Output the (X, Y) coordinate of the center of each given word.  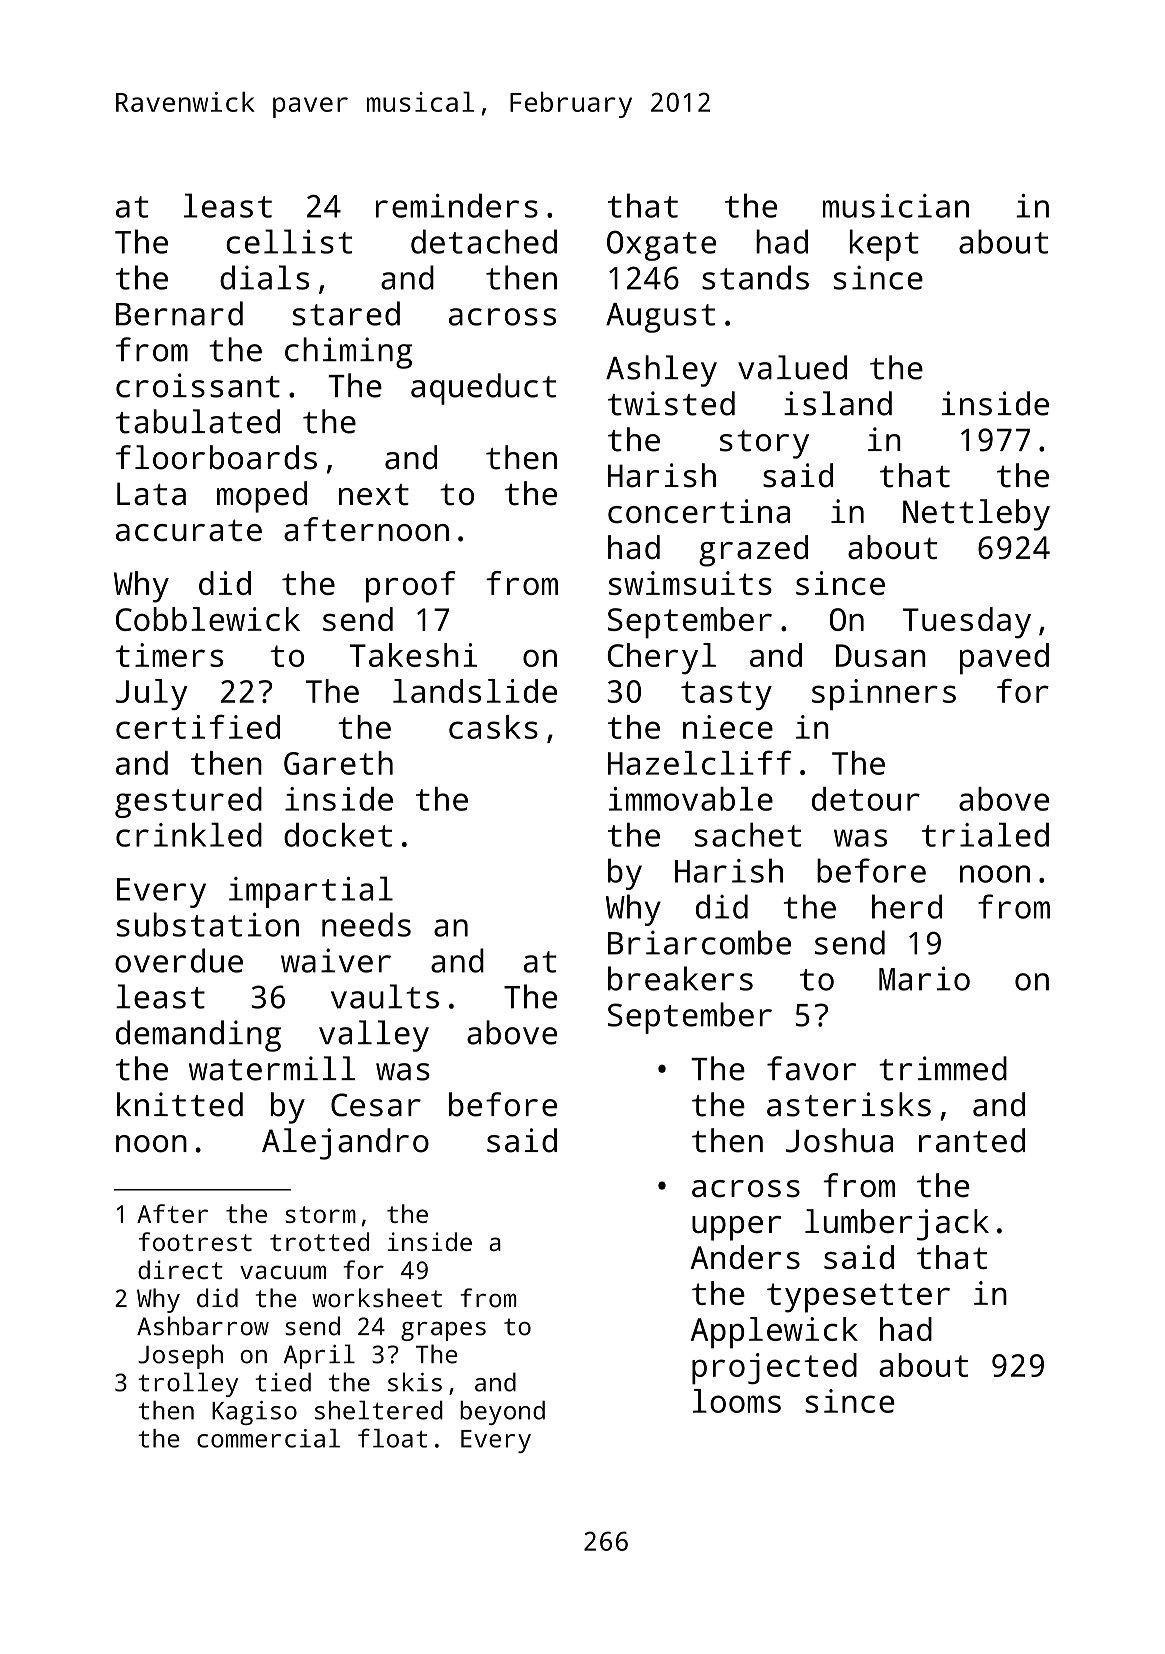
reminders (457, 205)
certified (198, 726)
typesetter (858, 1298)
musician (896, 206)
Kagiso (254, 1413)
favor (811, 1068)
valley (374, 1036)
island (838, 403)
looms (737, 1401)
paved (1004, 659)
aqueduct (483, 389)
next (374, 495)
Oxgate (661, 245)
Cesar (376, 1105)
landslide (475, 691)
